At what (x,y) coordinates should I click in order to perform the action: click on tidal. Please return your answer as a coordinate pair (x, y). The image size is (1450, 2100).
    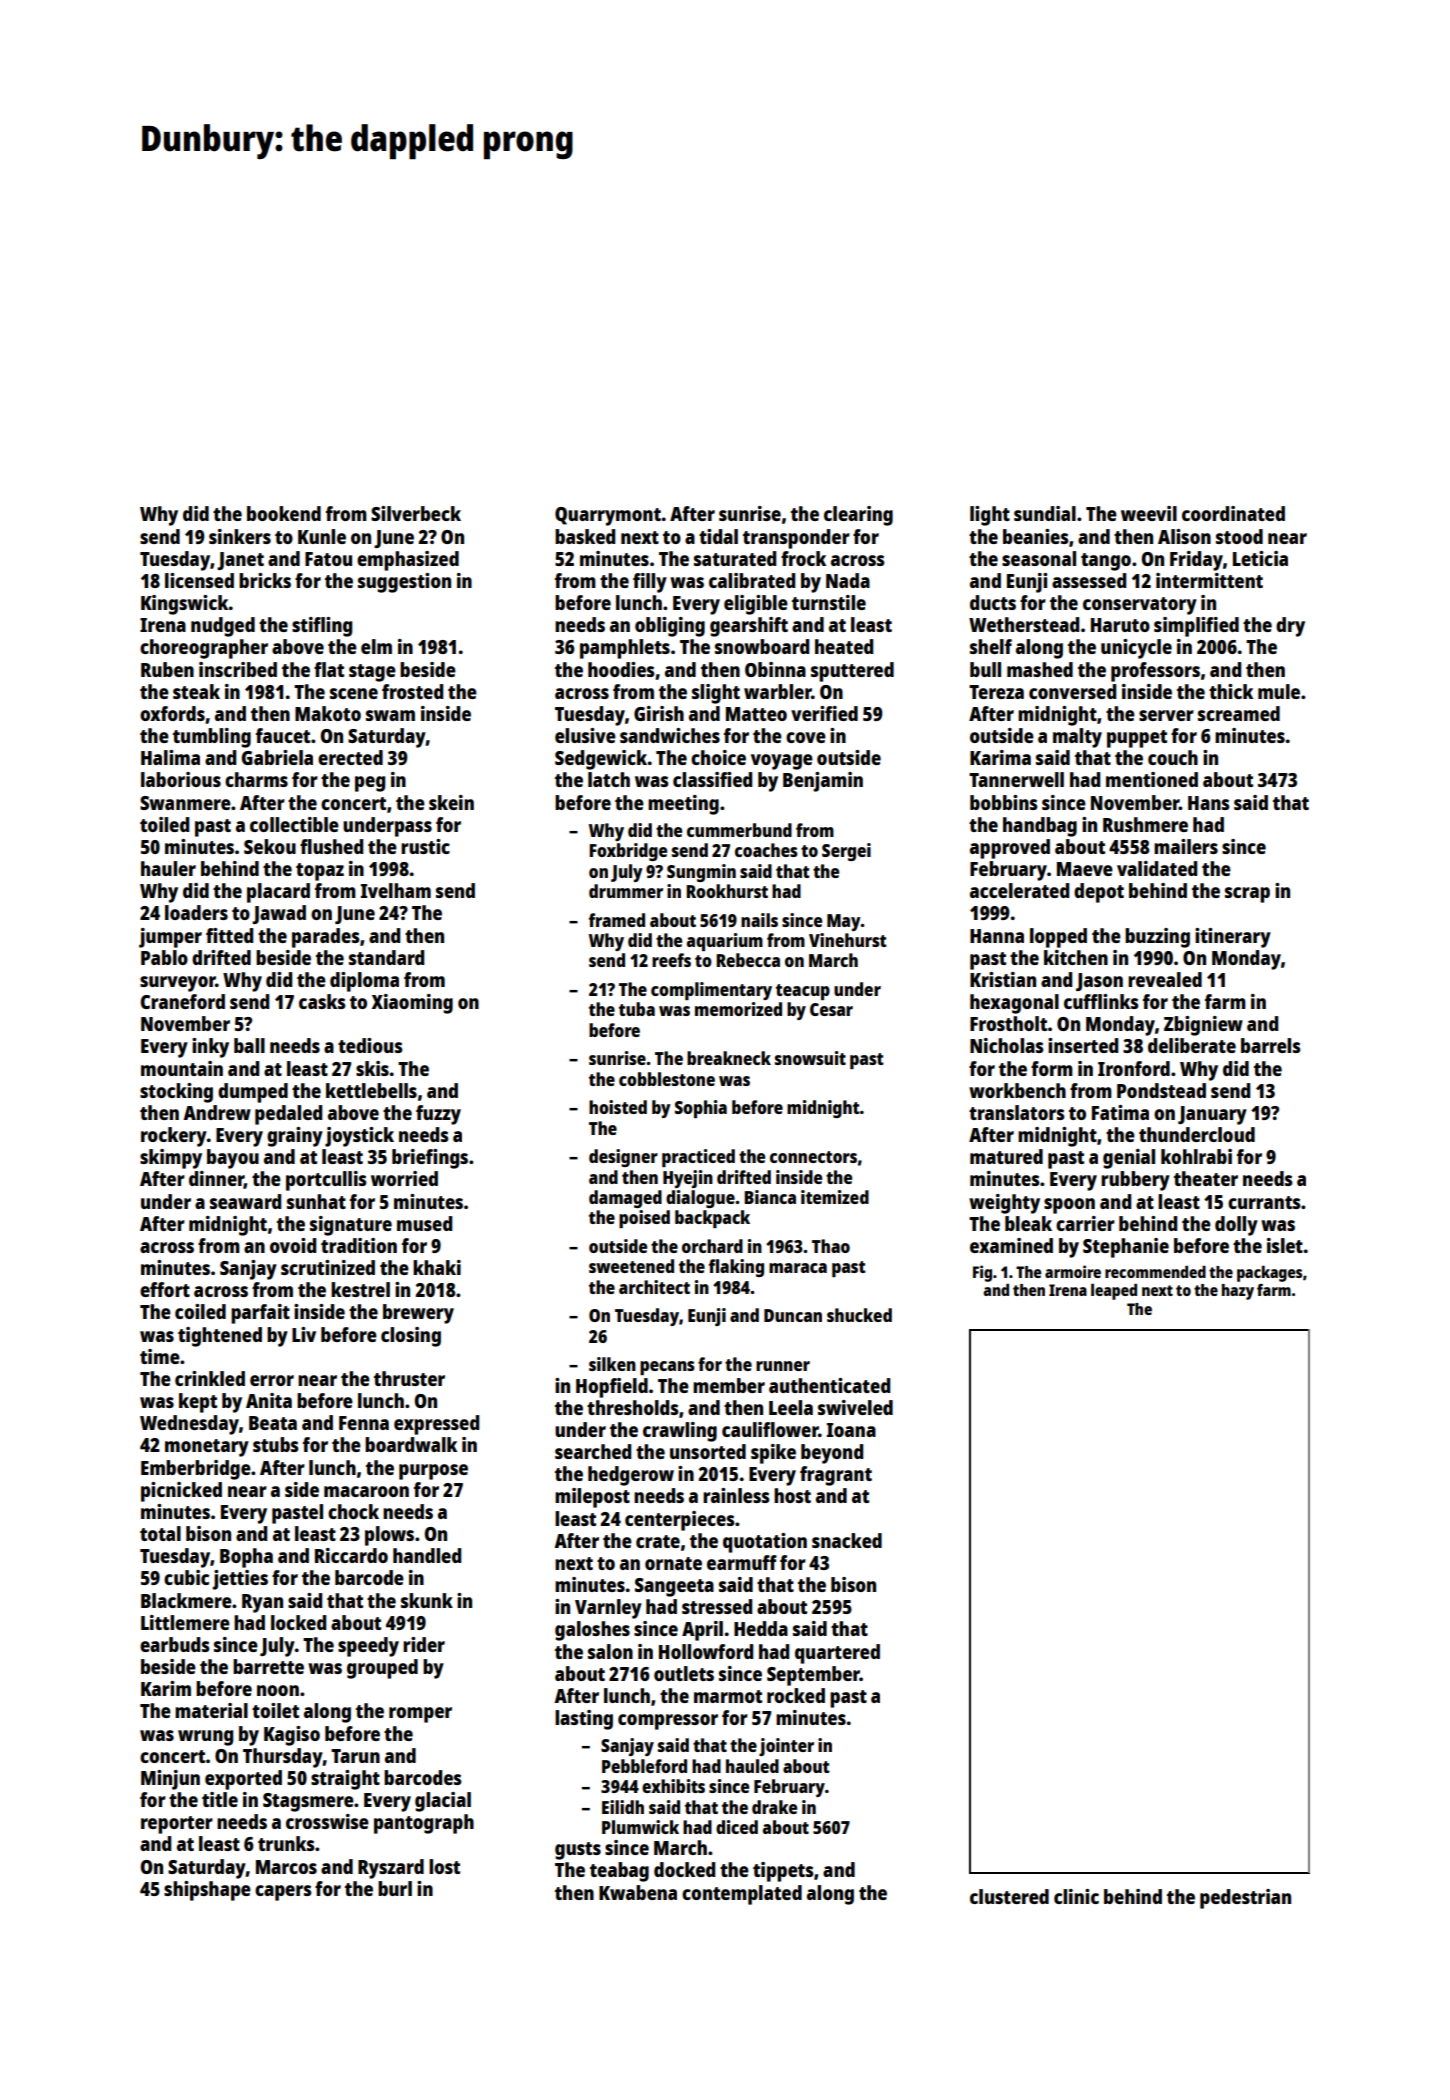
    Looking at the image, I should click on (718, 536).
